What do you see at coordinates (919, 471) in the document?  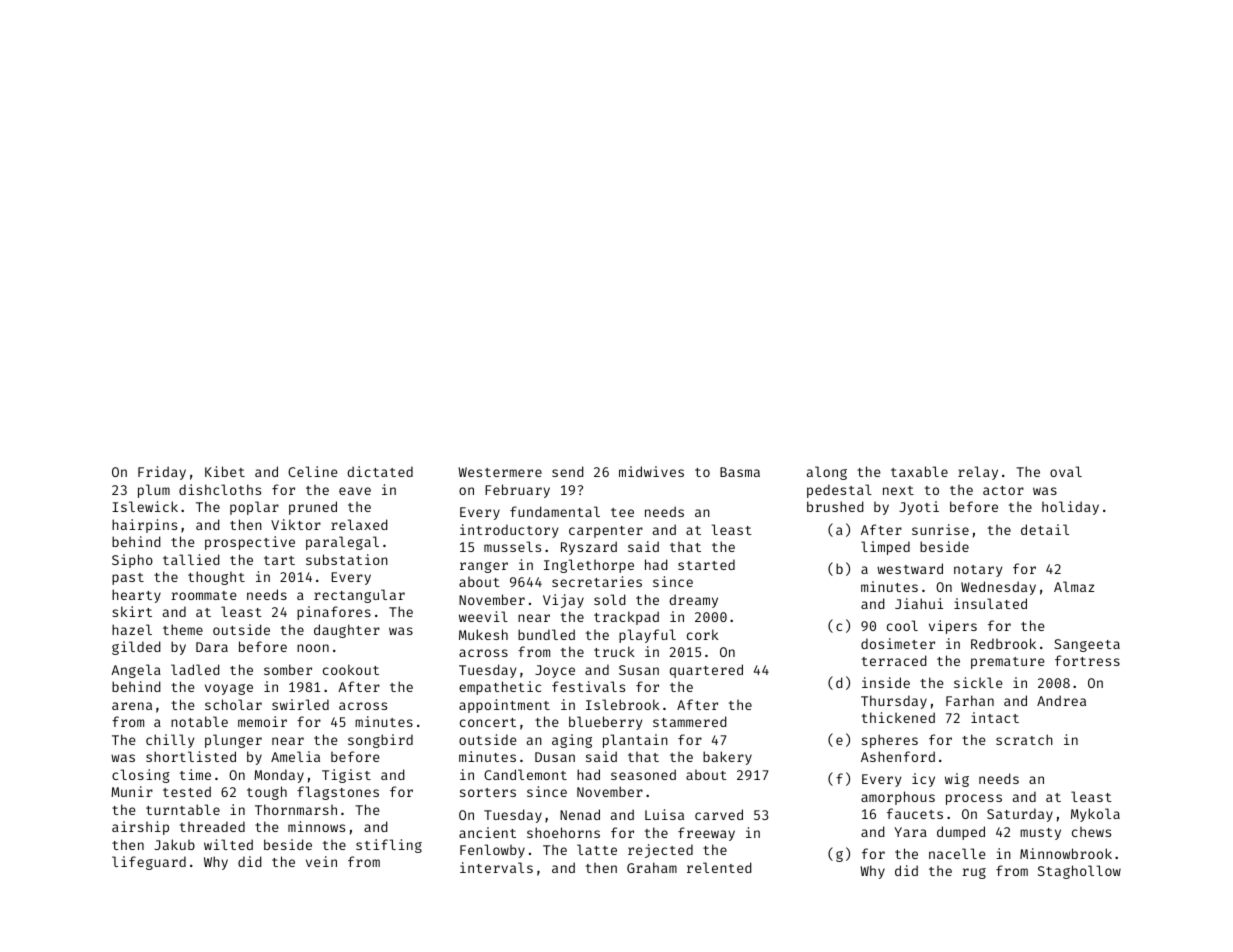 I see `taxable` at bounding box center [919, 471].
